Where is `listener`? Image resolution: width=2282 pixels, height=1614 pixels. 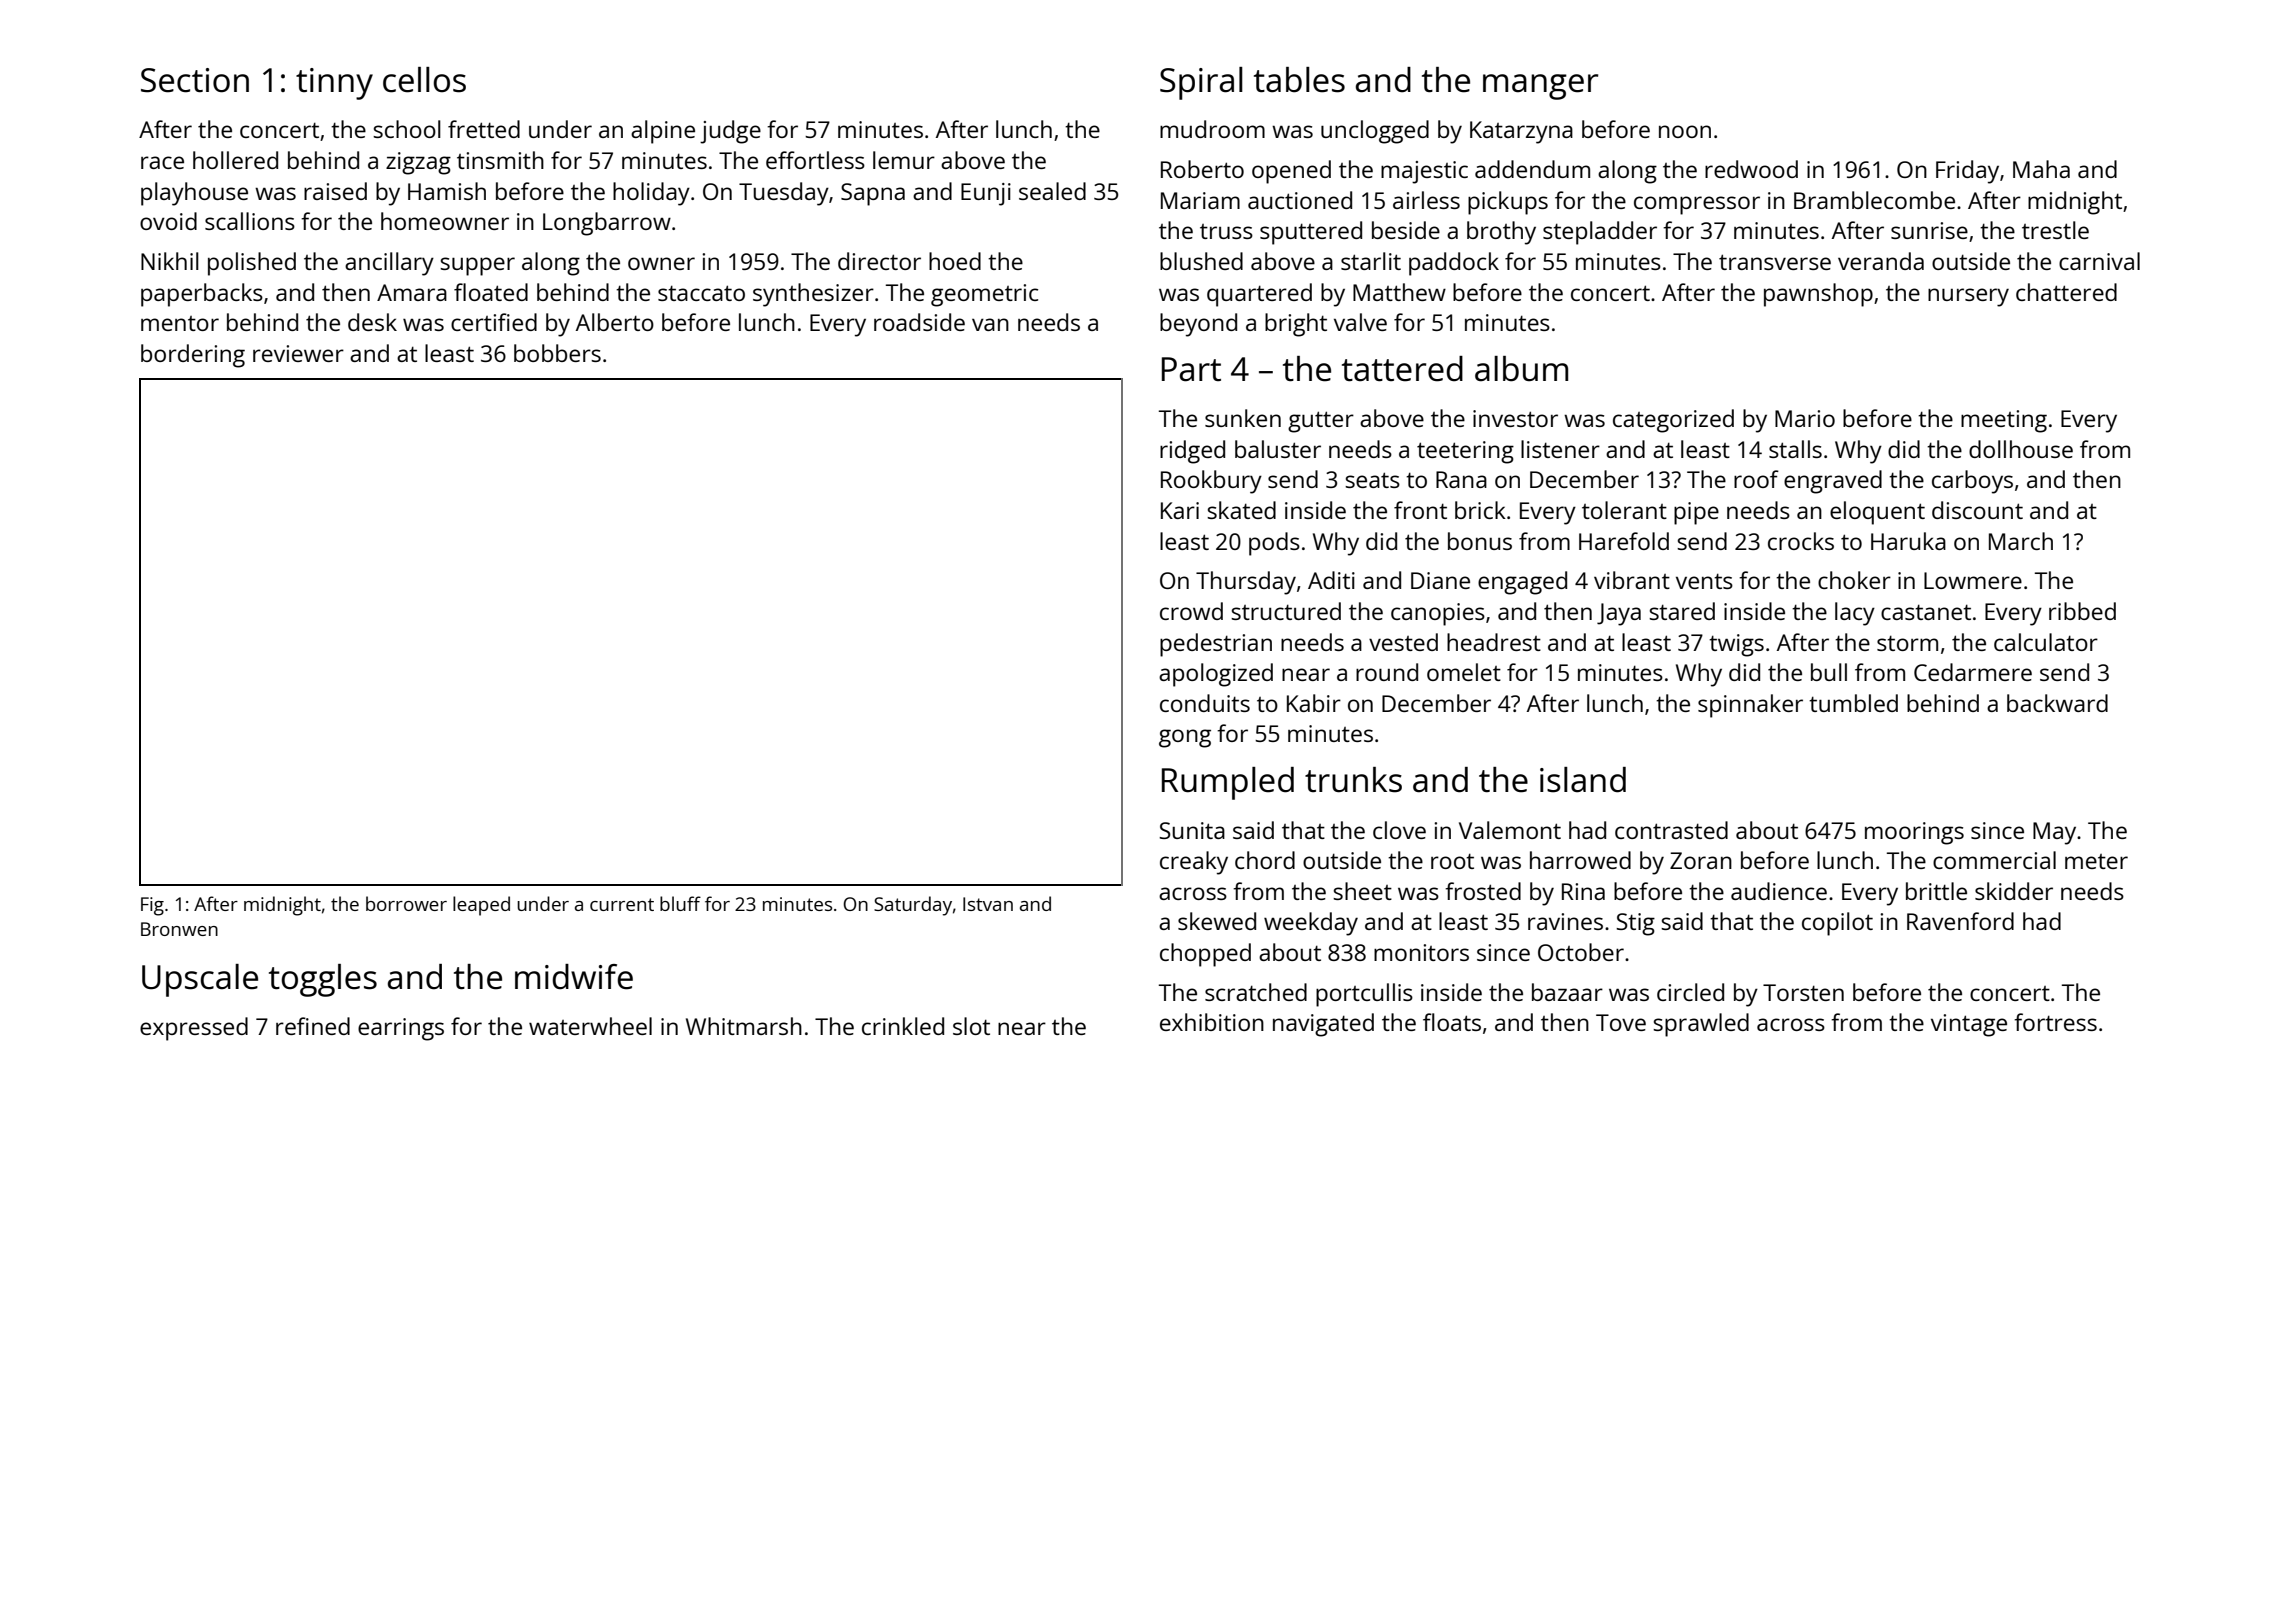 listener is located at coordinates (1560, 449).
